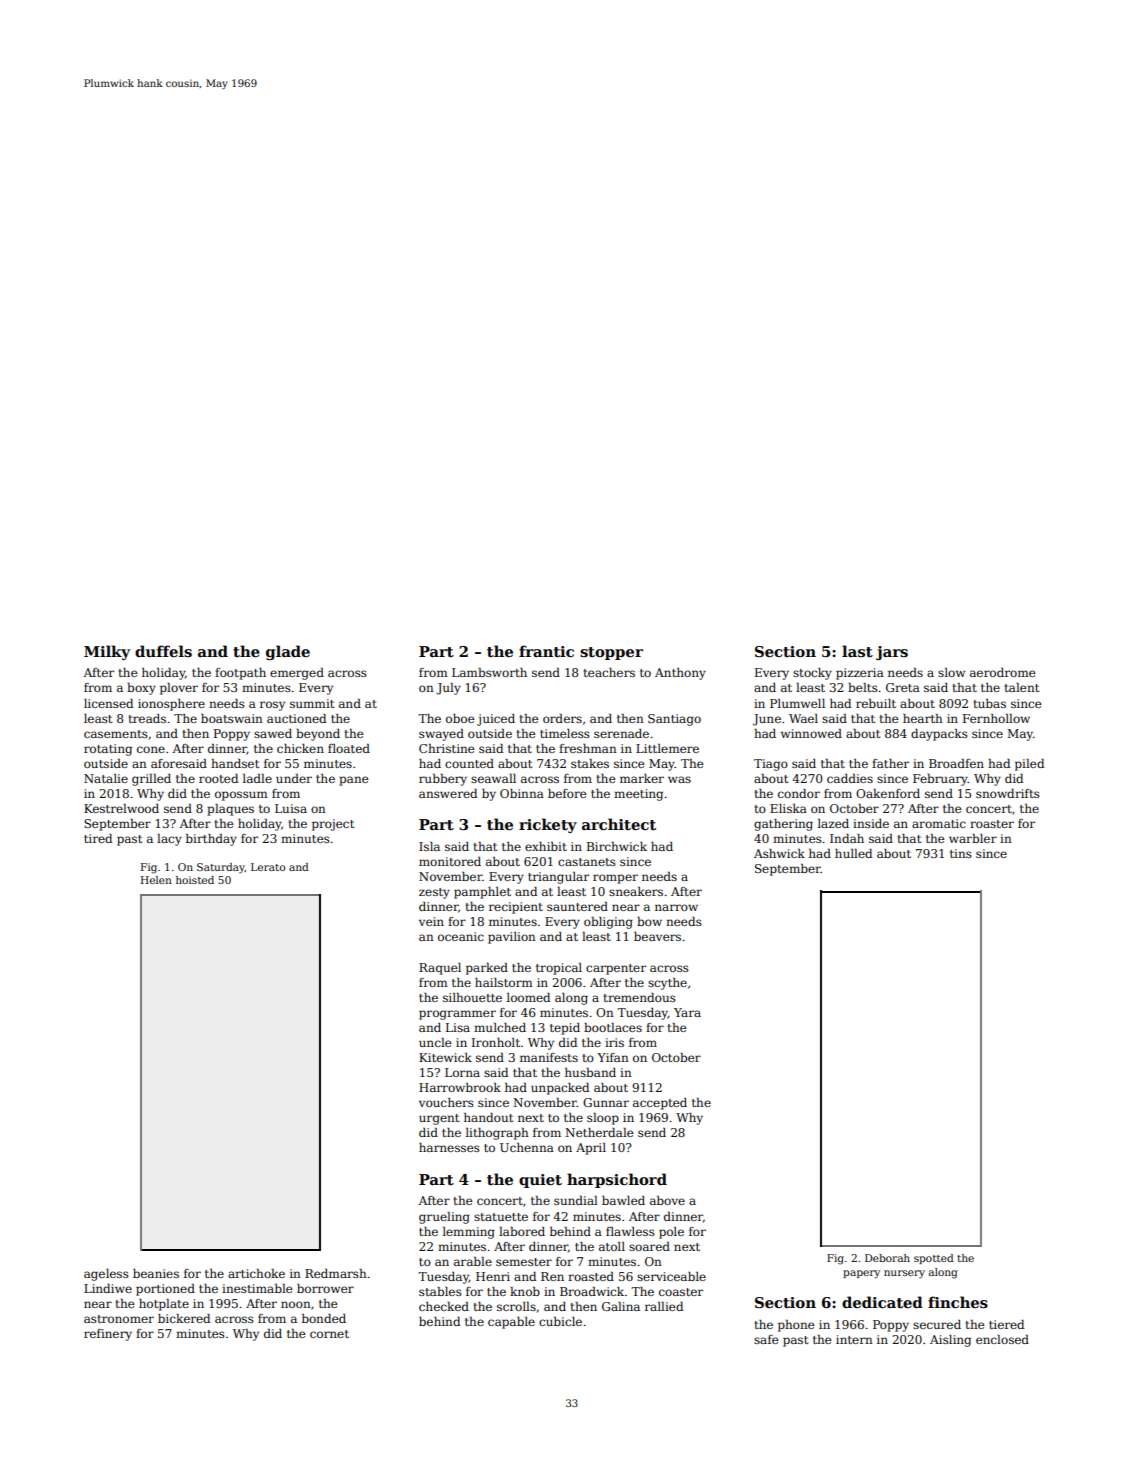  What do you see at coordinates (195, 880) in the screenshot?
I see `hoisted` at bounding box center [195, 880].
